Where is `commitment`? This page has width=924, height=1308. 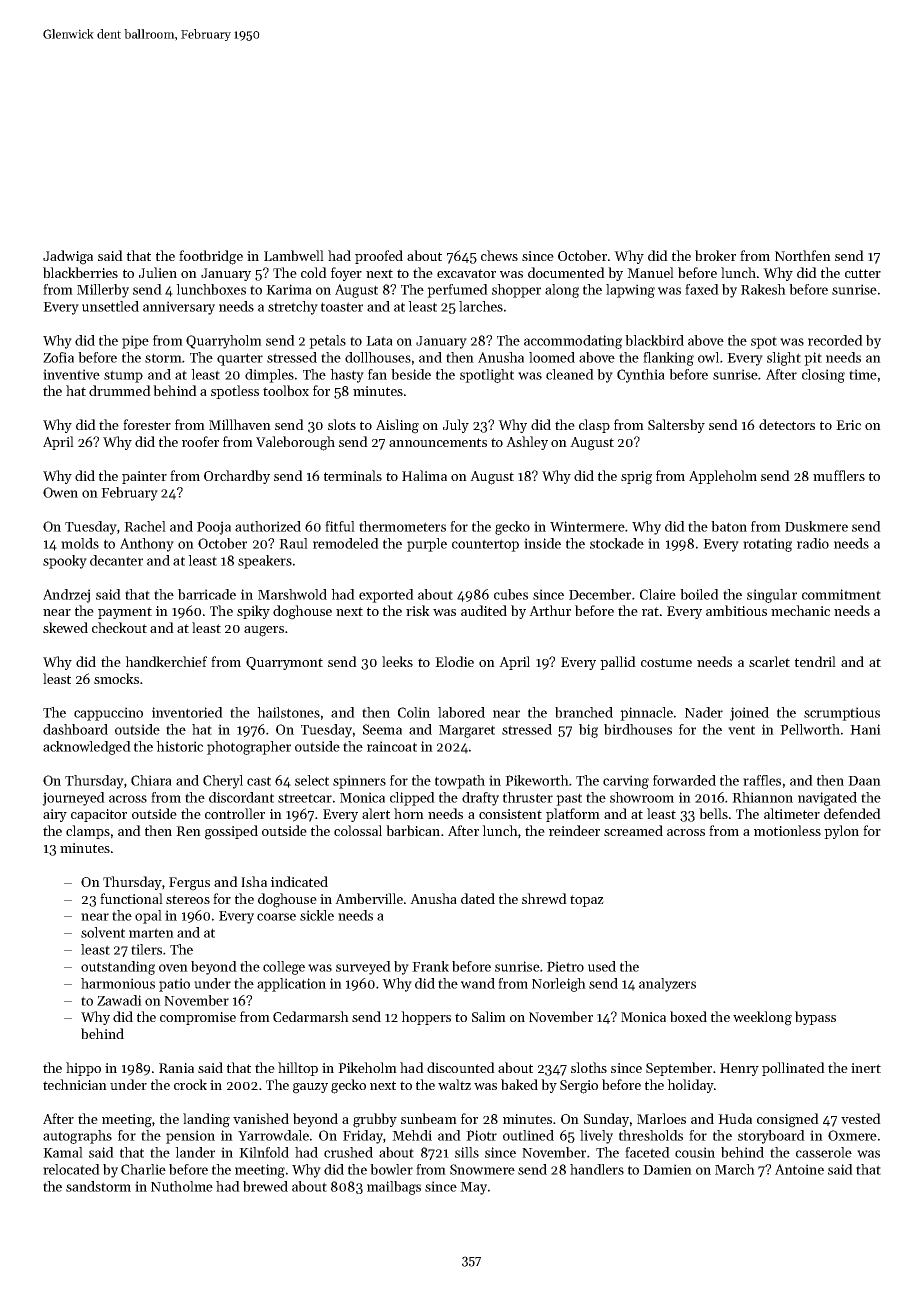
commitment is located at coordinates (841, 594).
